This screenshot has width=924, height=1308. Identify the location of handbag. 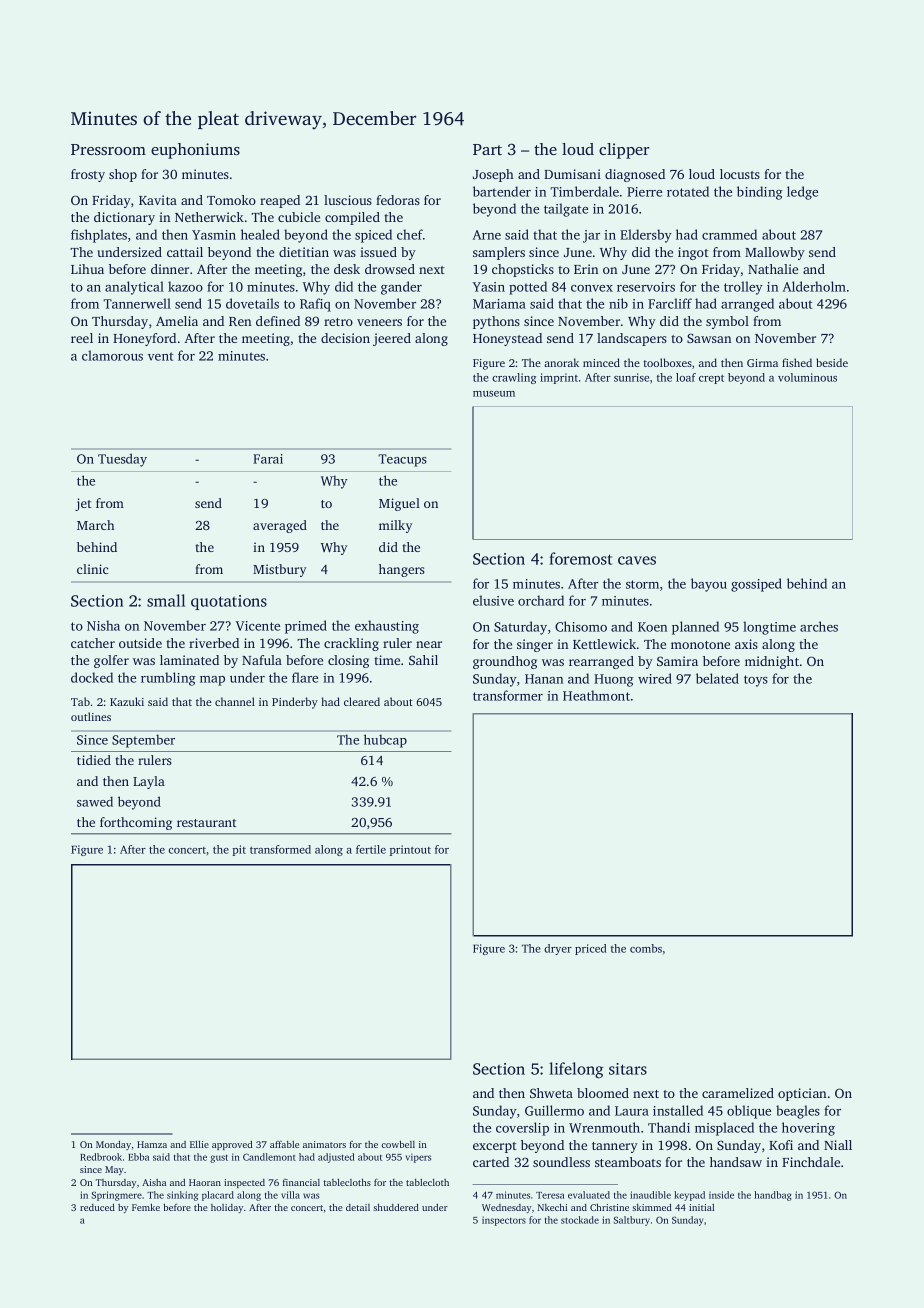
(773, 1196).
